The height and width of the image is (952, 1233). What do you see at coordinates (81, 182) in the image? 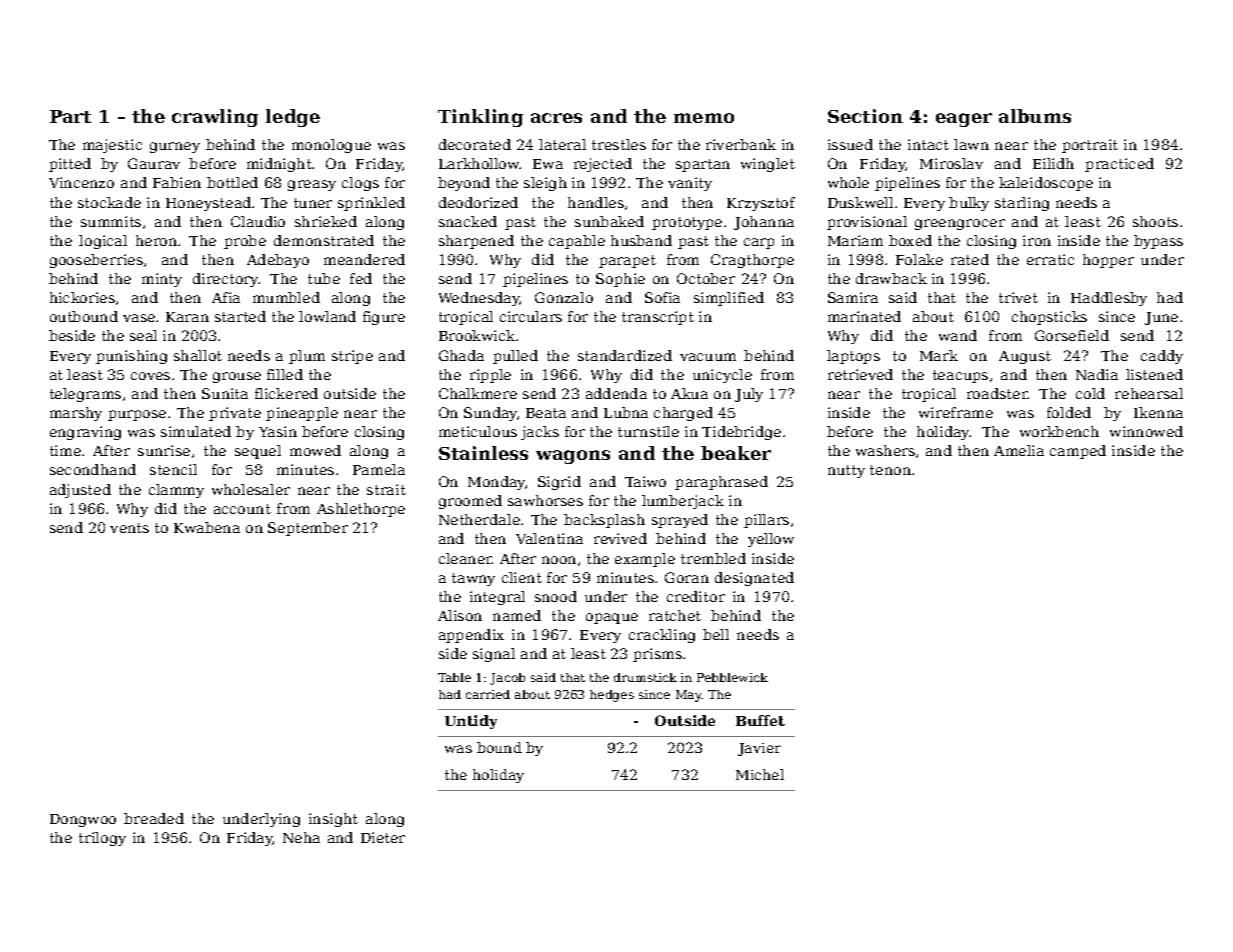
I see `Vincenzo` at bounding box center [81, 182].
